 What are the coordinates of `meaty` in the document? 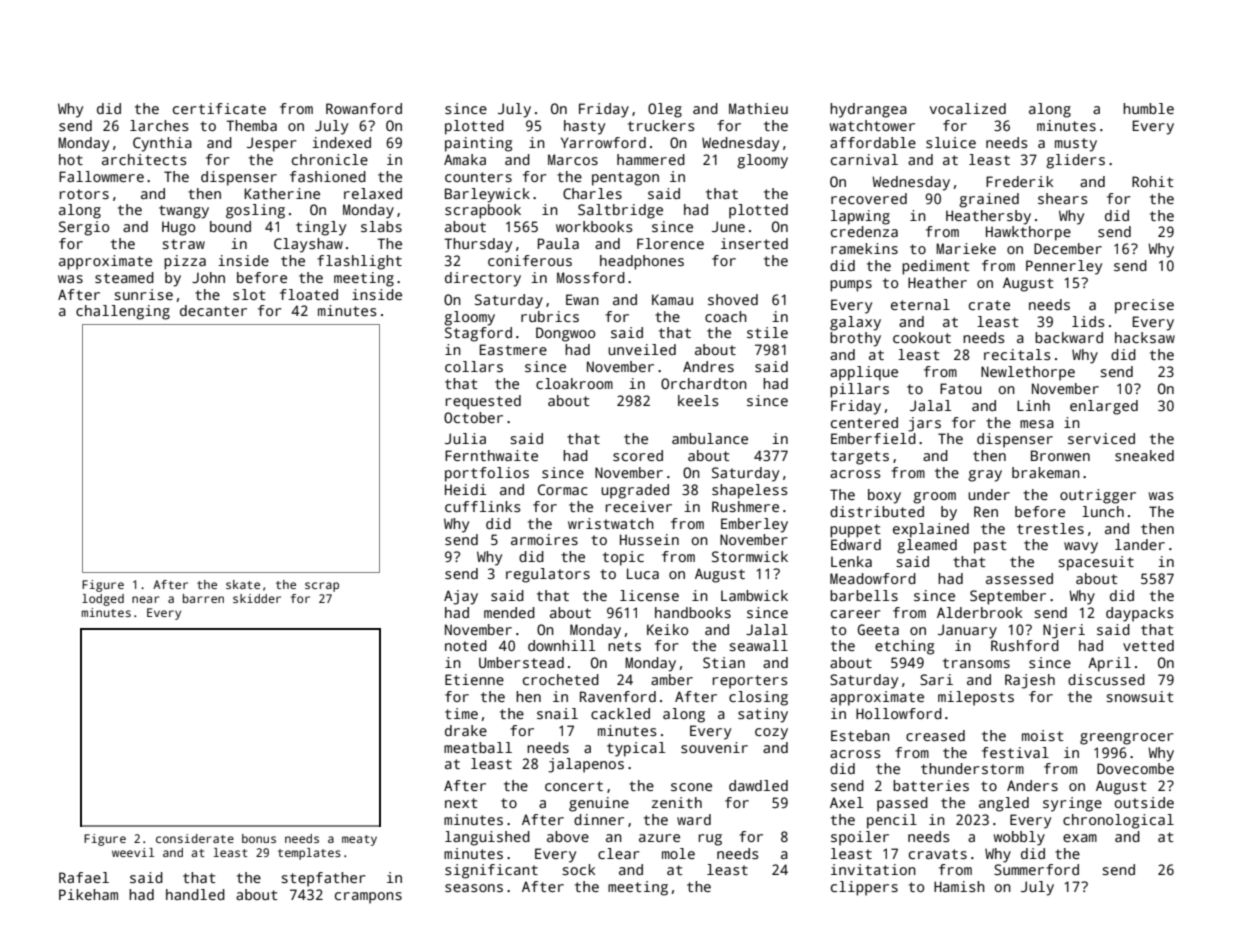 It's located at (359, 840).
